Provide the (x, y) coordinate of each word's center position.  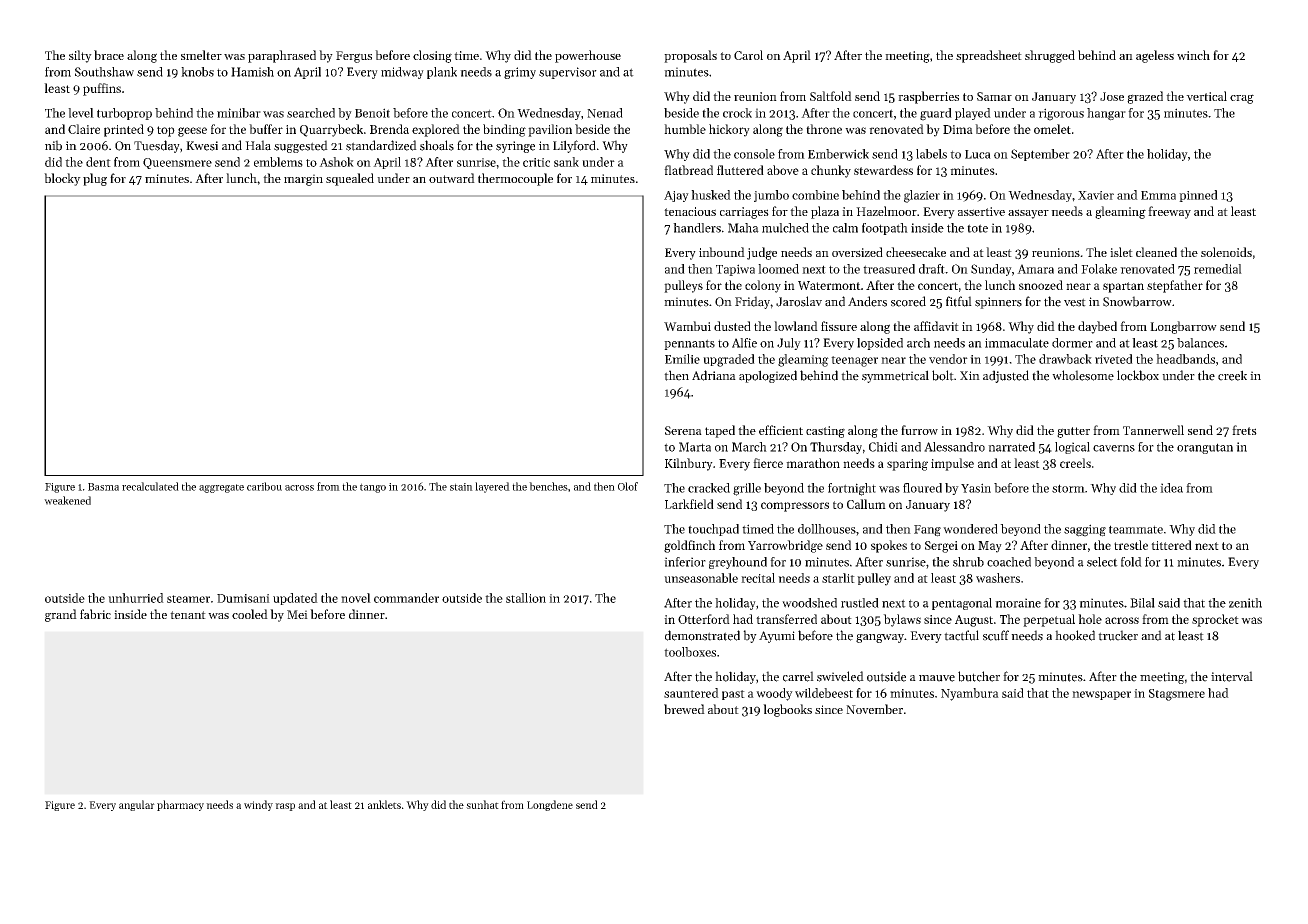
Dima (958, 129)
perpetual (1049, 620)
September (1040, 155)
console (754, 154)
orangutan (1205, 448)
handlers (697, 228)
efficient (781, 430)
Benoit (372, 113)
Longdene (550, 805)
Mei (297, 614)
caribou (264, 486)
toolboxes (690, 652)
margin (303, 180)
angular (137, 805)
